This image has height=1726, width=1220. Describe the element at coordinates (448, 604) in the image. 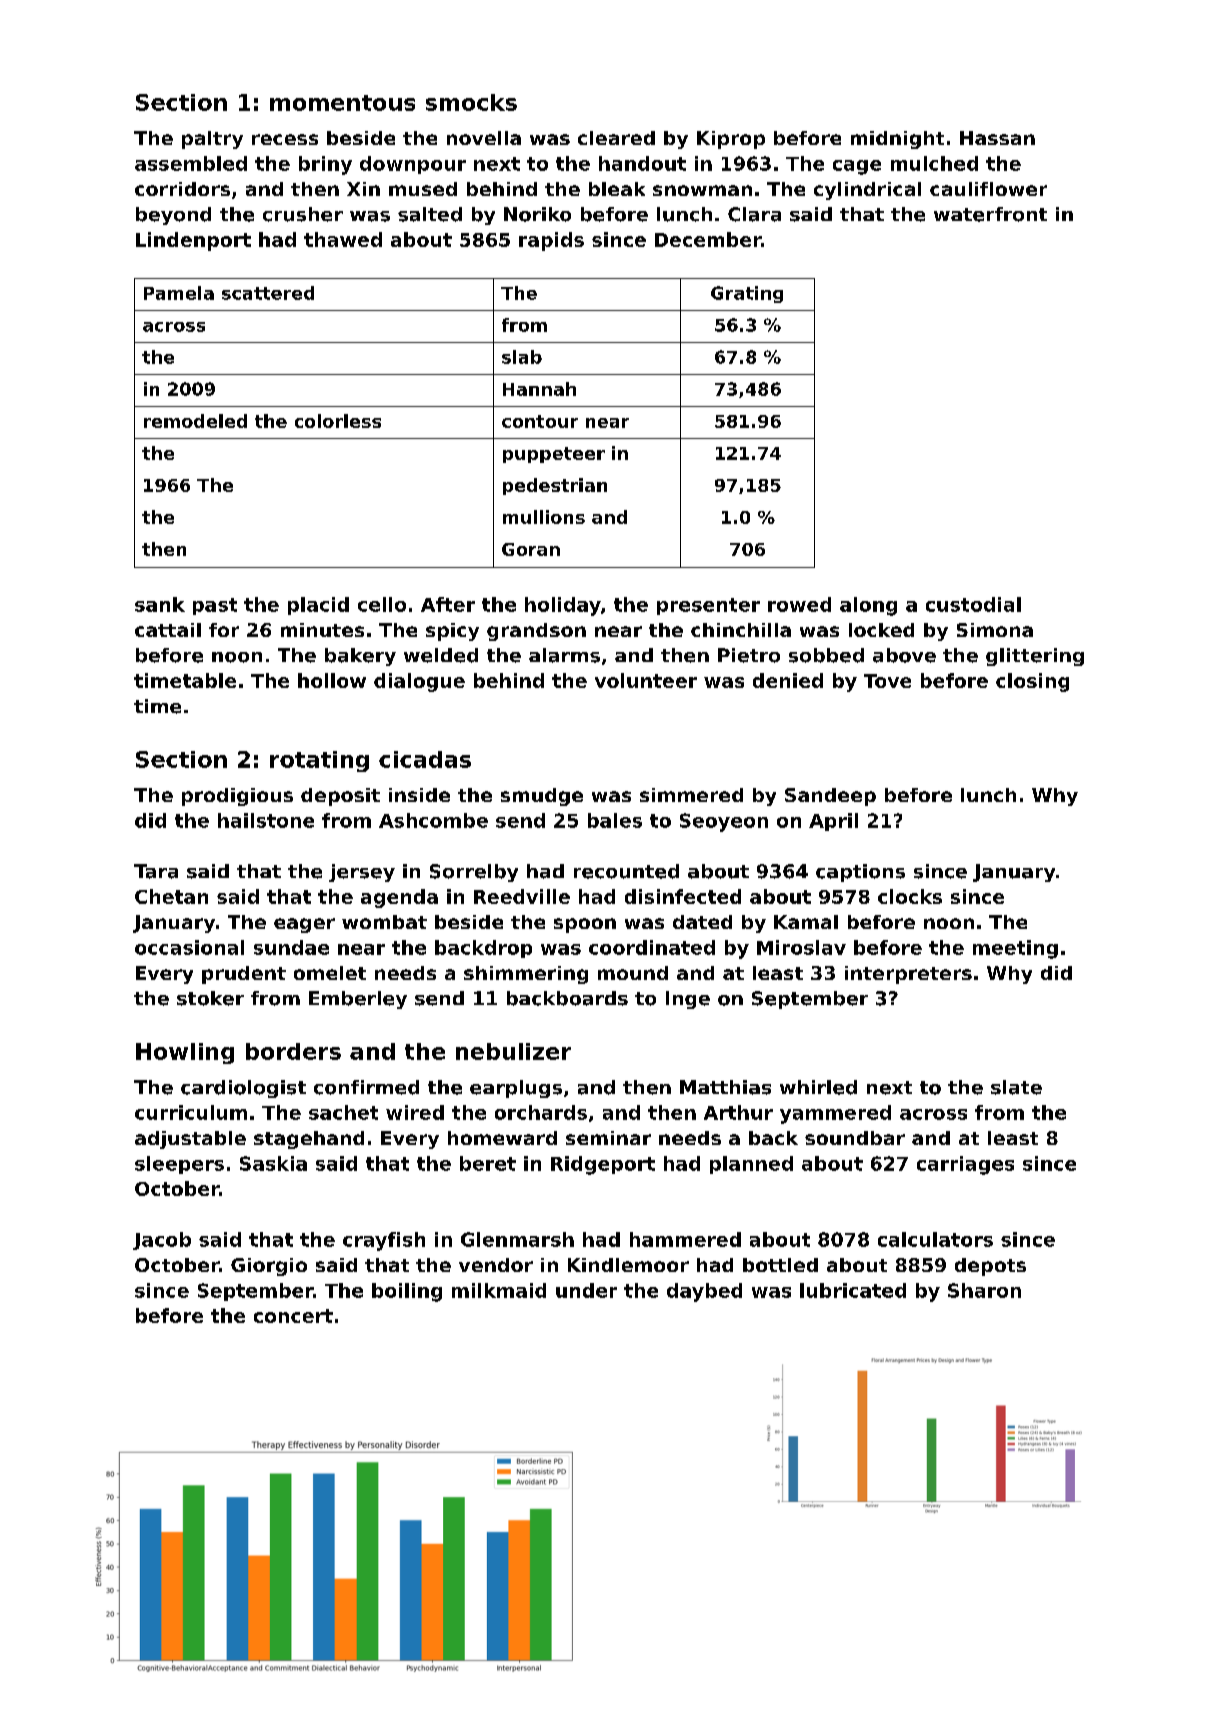

I see `After` at that location.
